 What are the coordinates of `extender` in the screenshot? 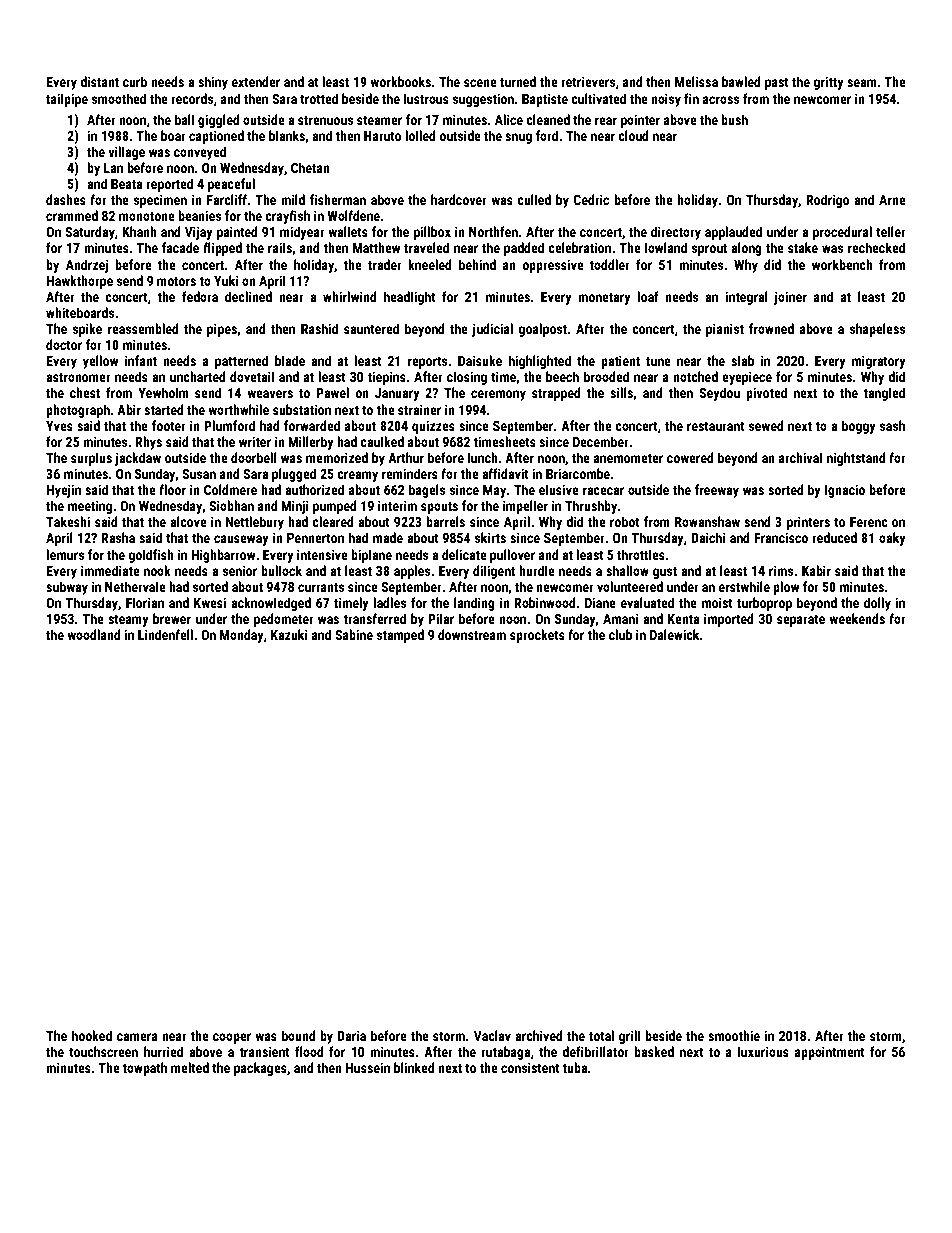 It's located at (256, 81).
